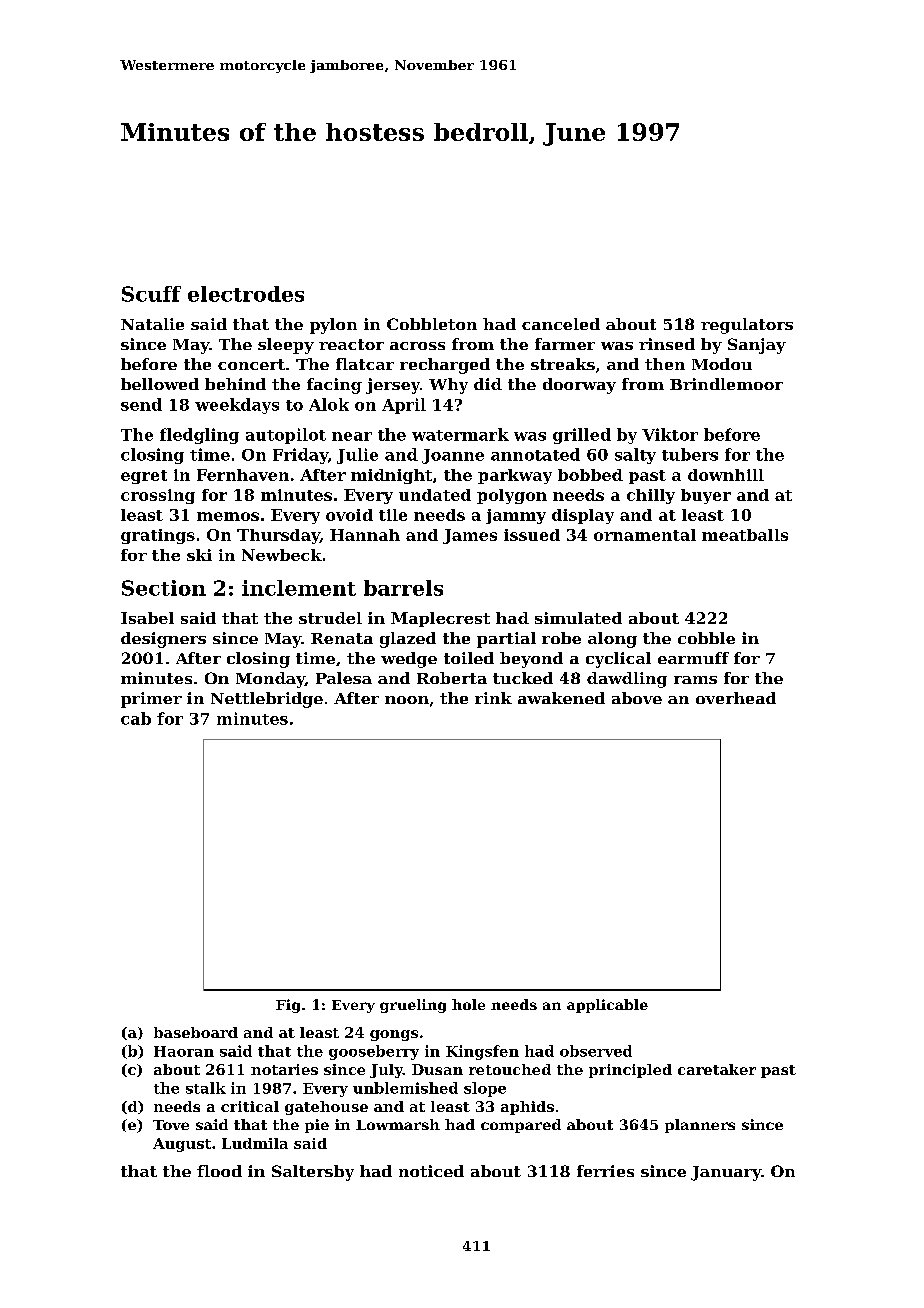  Describe the element at coordinates (267, 700) in the screenshot. I see `Nettlebridge` at that location.
